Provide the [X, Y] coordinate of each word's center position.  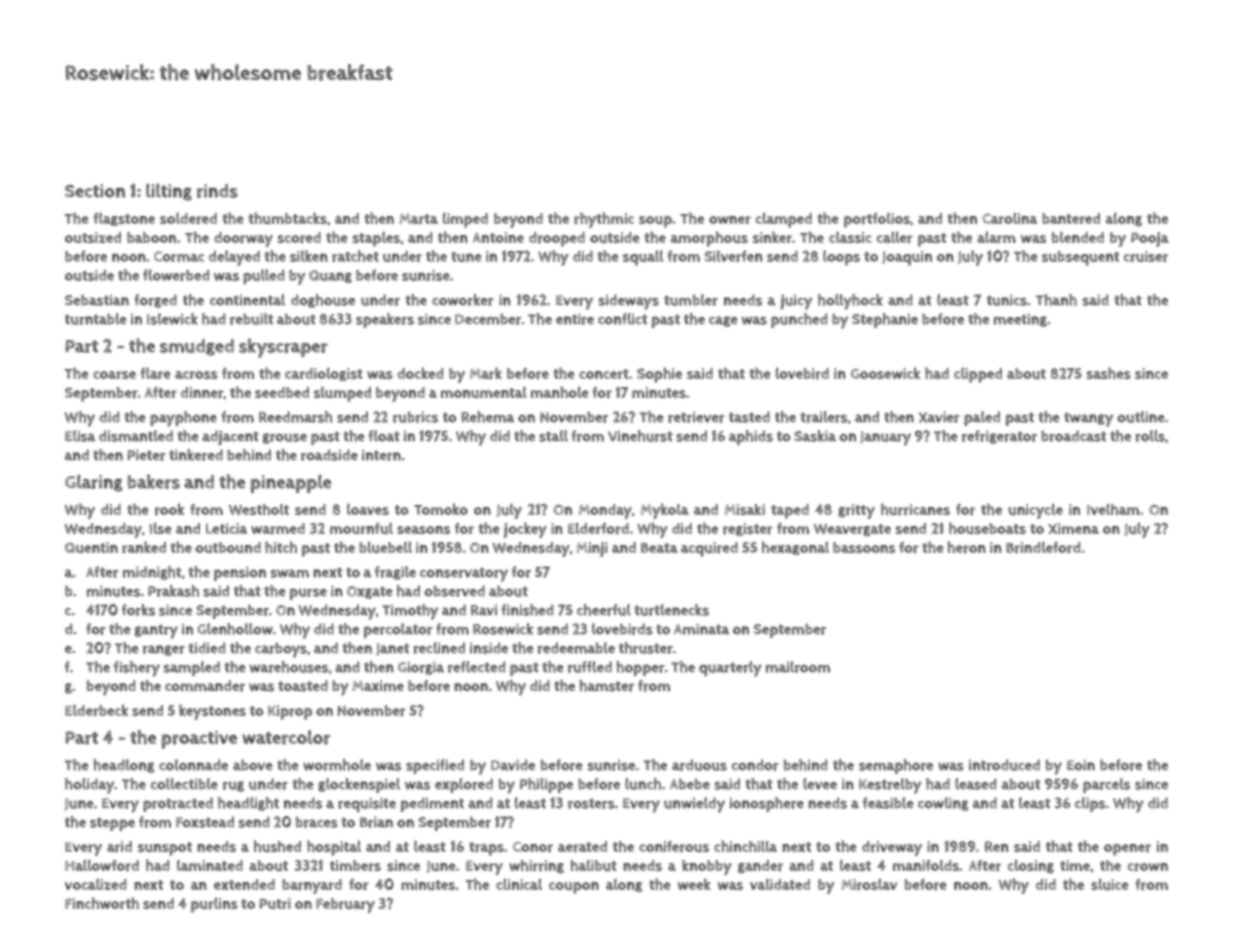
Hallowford [102, 865]
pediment [432, 804]
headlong [123, 766]
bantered [1071, 218]
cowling [943, 804]
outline [1140, 417]
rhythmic [604, 220]
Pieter [147, 455]
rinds [217, 191]
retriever [696, 417]
